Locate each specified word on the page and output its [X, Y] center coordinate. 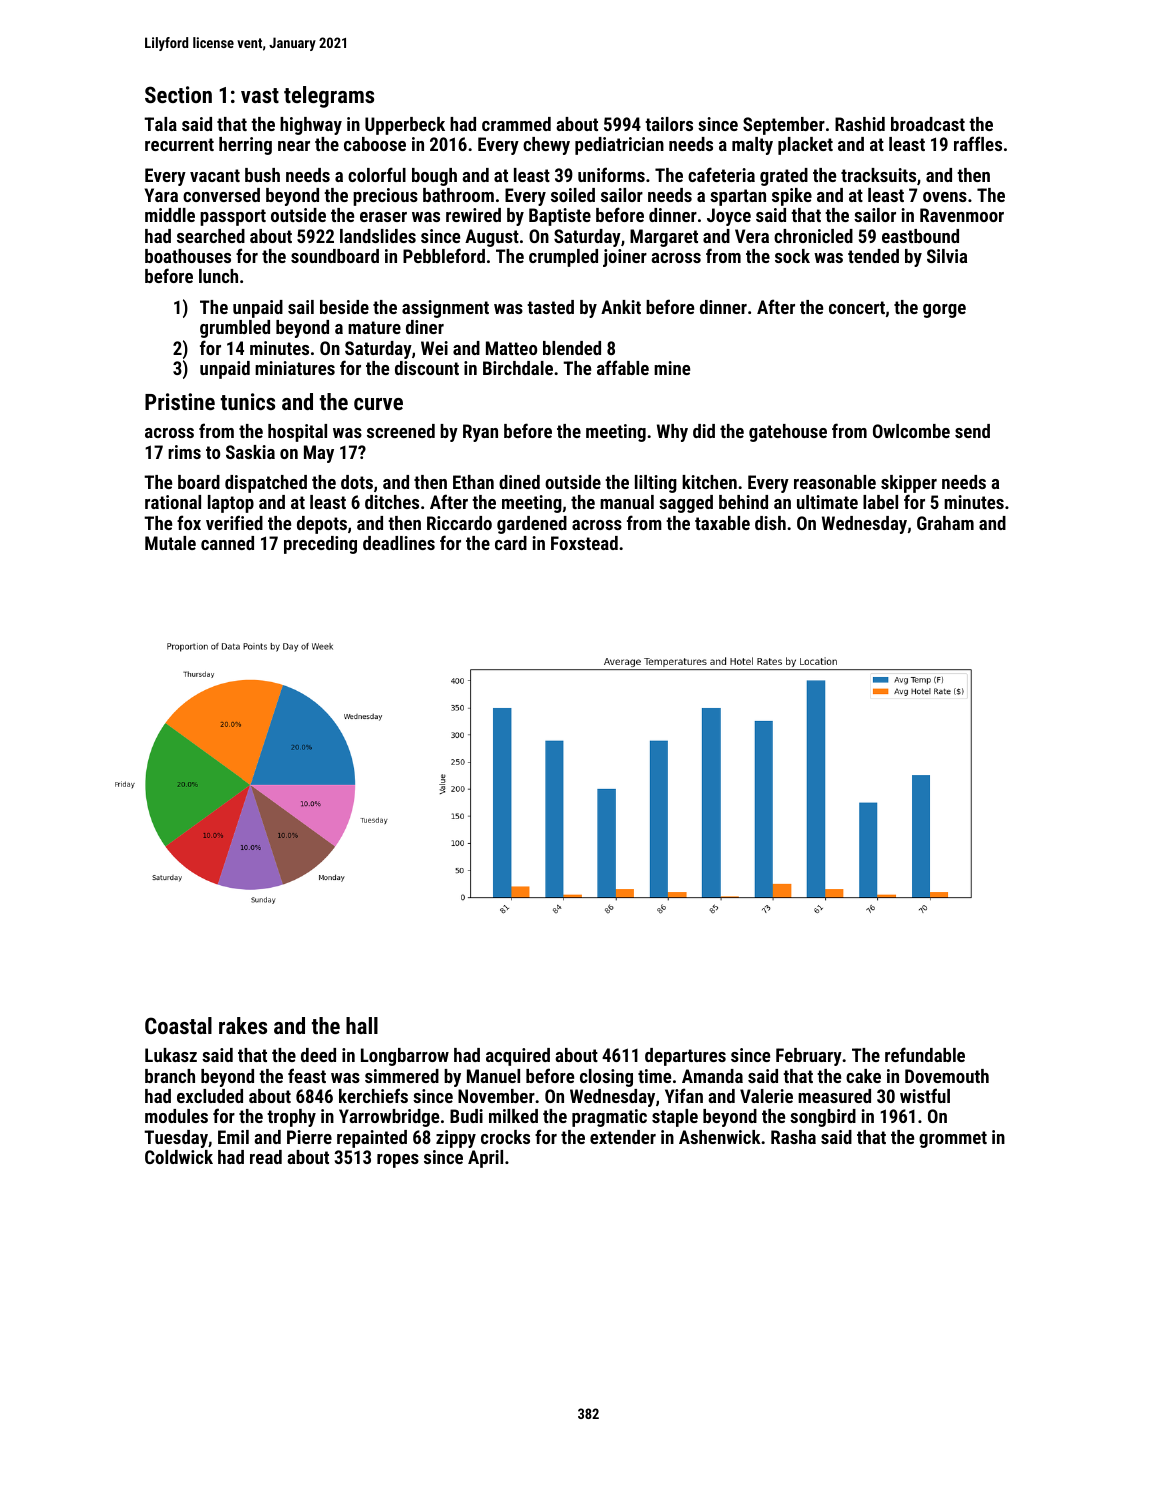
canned [227, 543]
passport [233, 217]
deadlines [399, 543]
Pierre [309, 1137]
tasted [550, 307]
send [972, 431]
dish [770, 523]
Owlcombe [911, 431]
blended [572, 348]
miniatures [295, 368]
